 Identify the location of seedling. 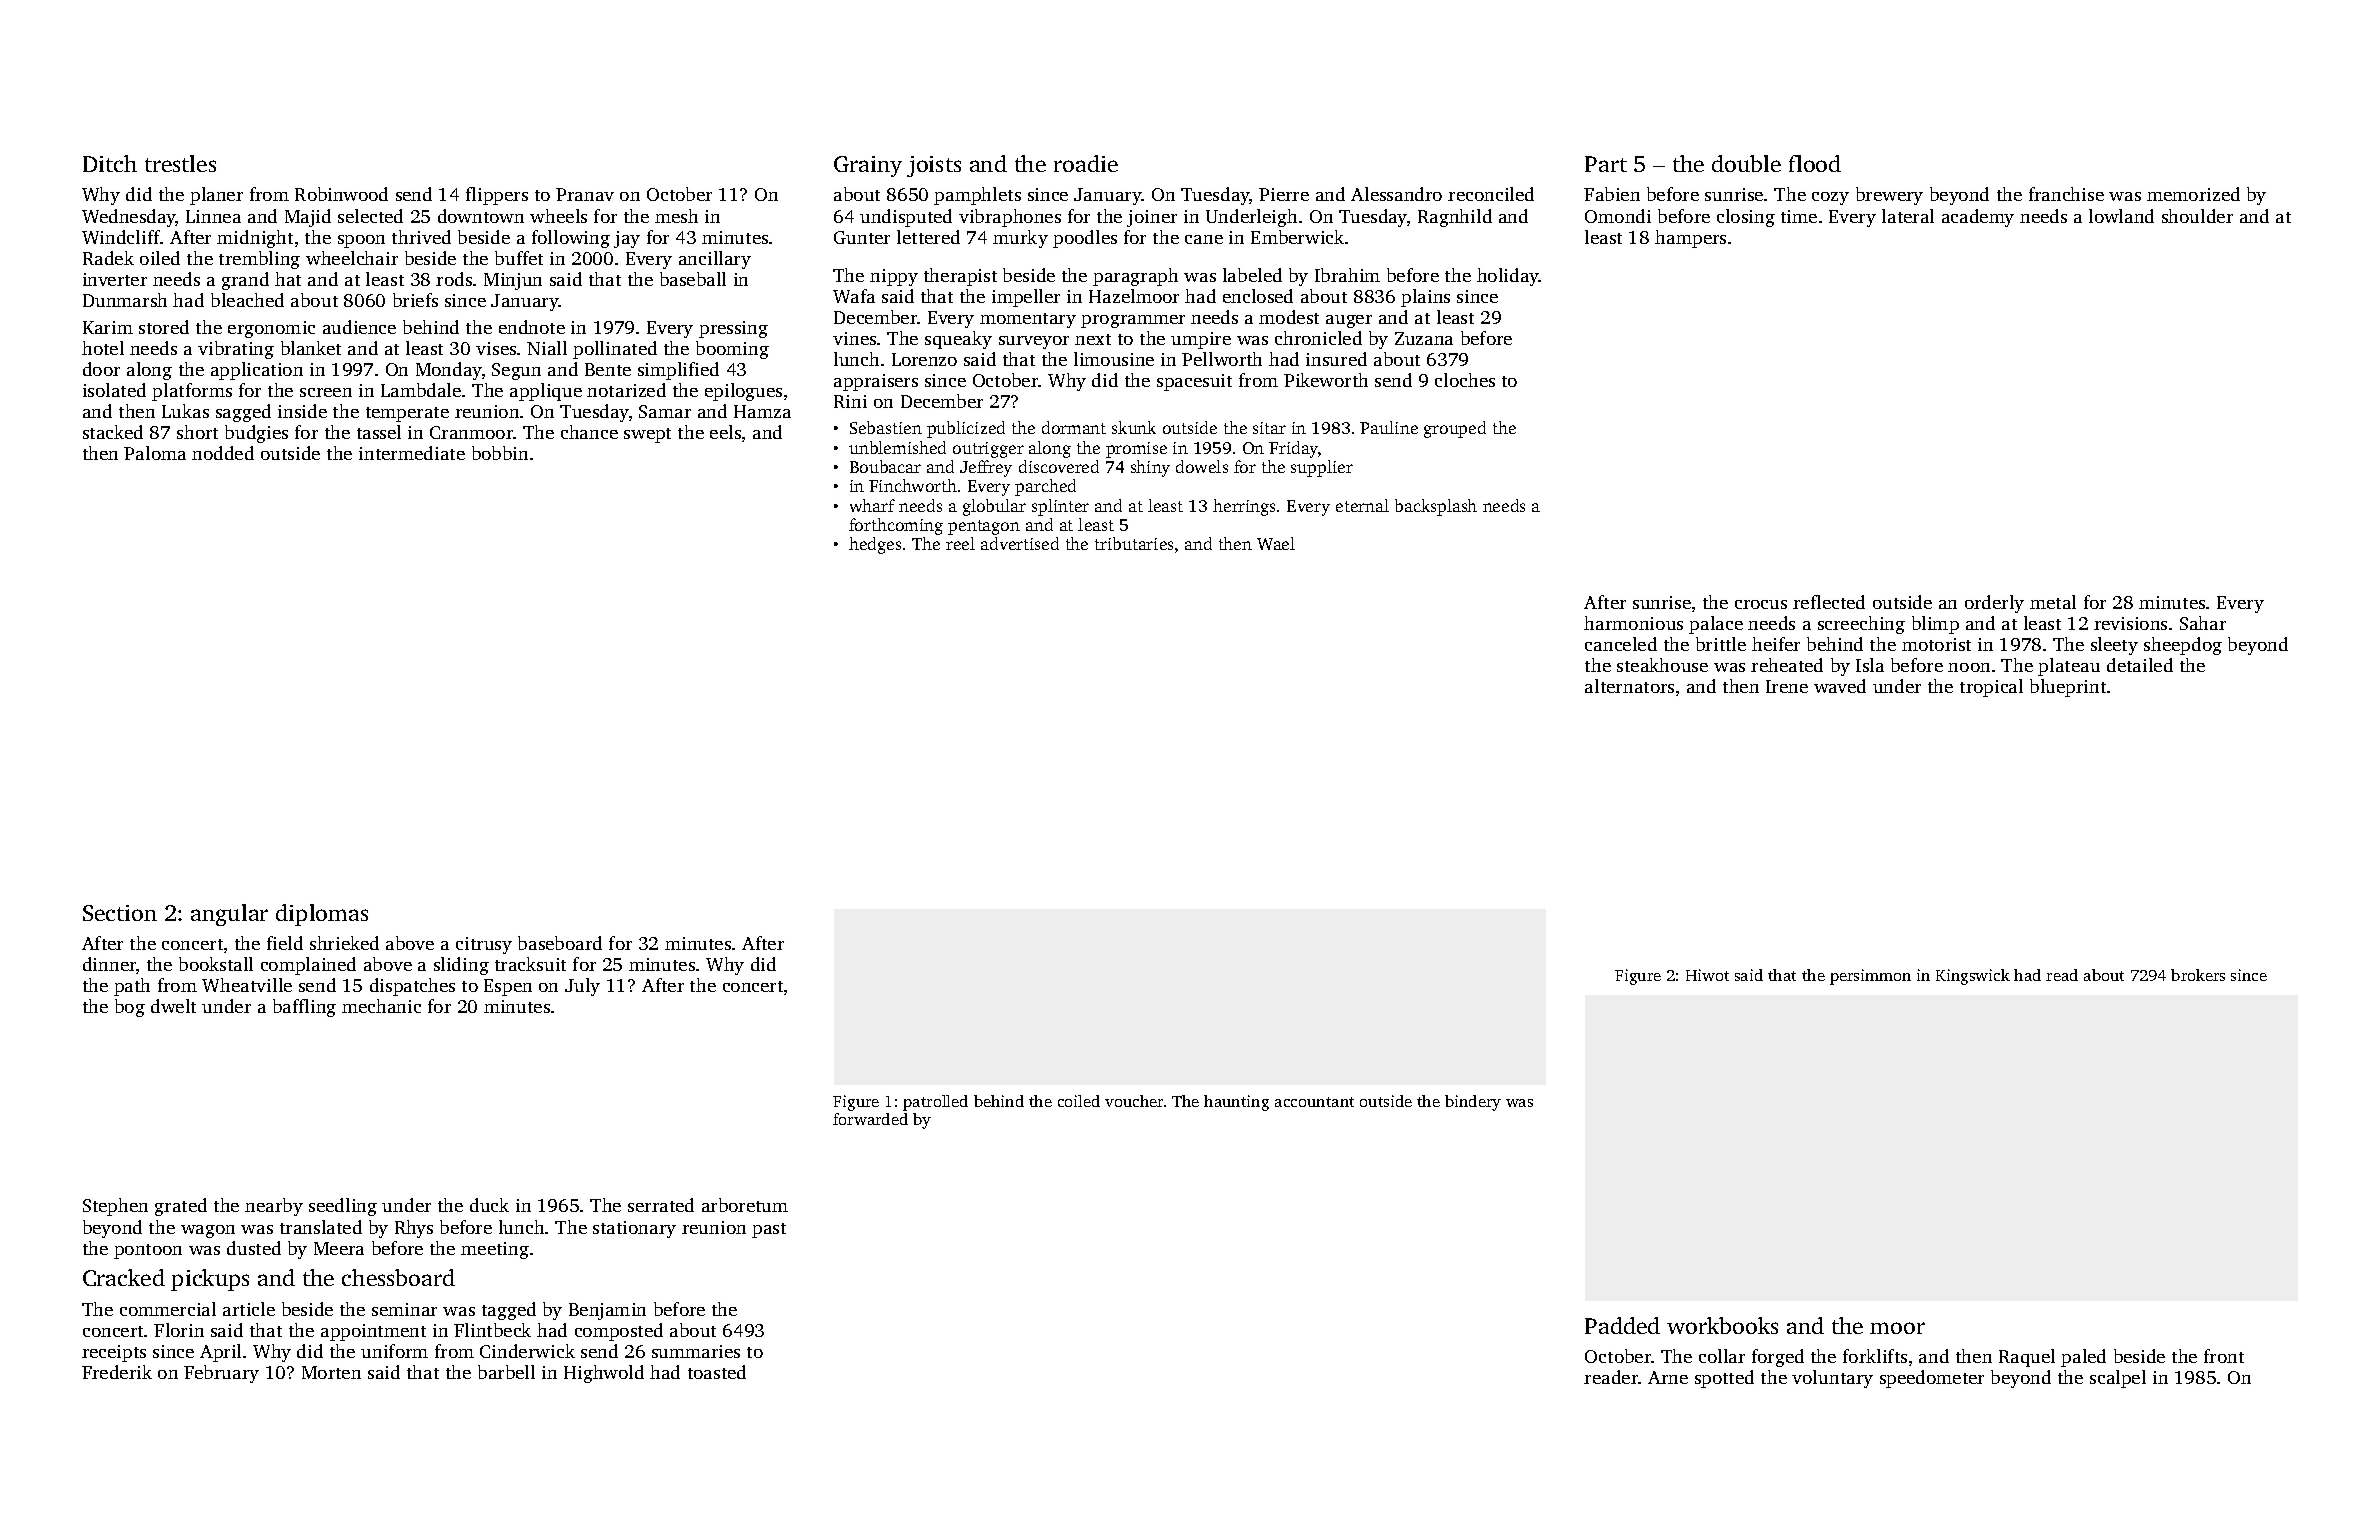
(343, 1207).
